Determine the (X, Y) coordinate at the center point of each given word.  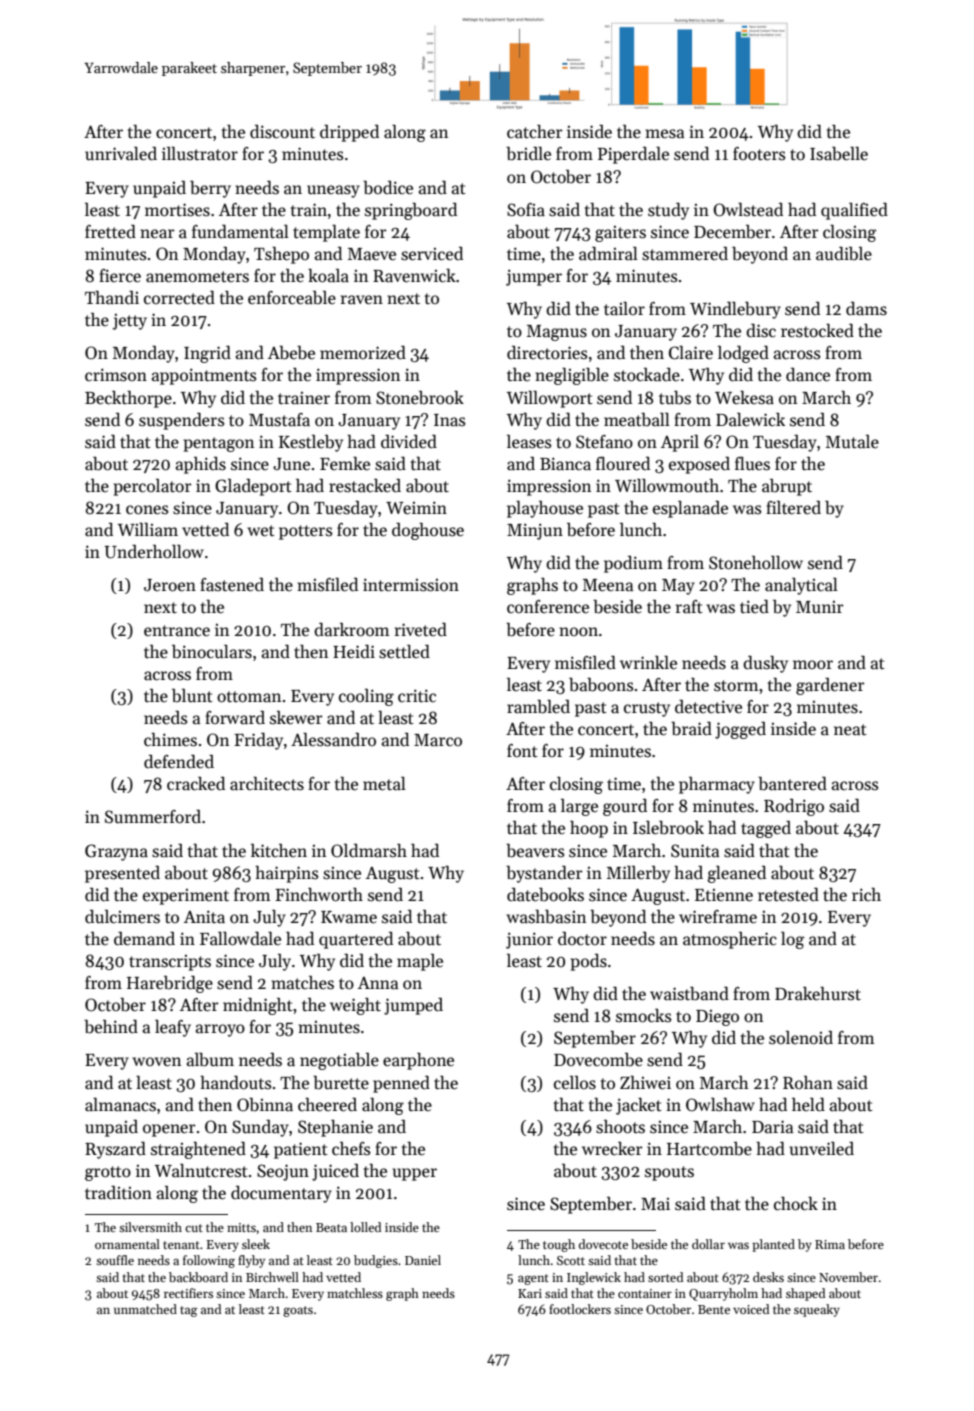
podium (633, 564)
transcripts (170, 962)
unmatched (145, 1309)
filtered (793, 508)
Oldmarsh (369, 850)
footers (759, 154)
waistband (689, 993)
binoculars (212, 651)
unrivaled (121, 153)
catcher (535, 132)
